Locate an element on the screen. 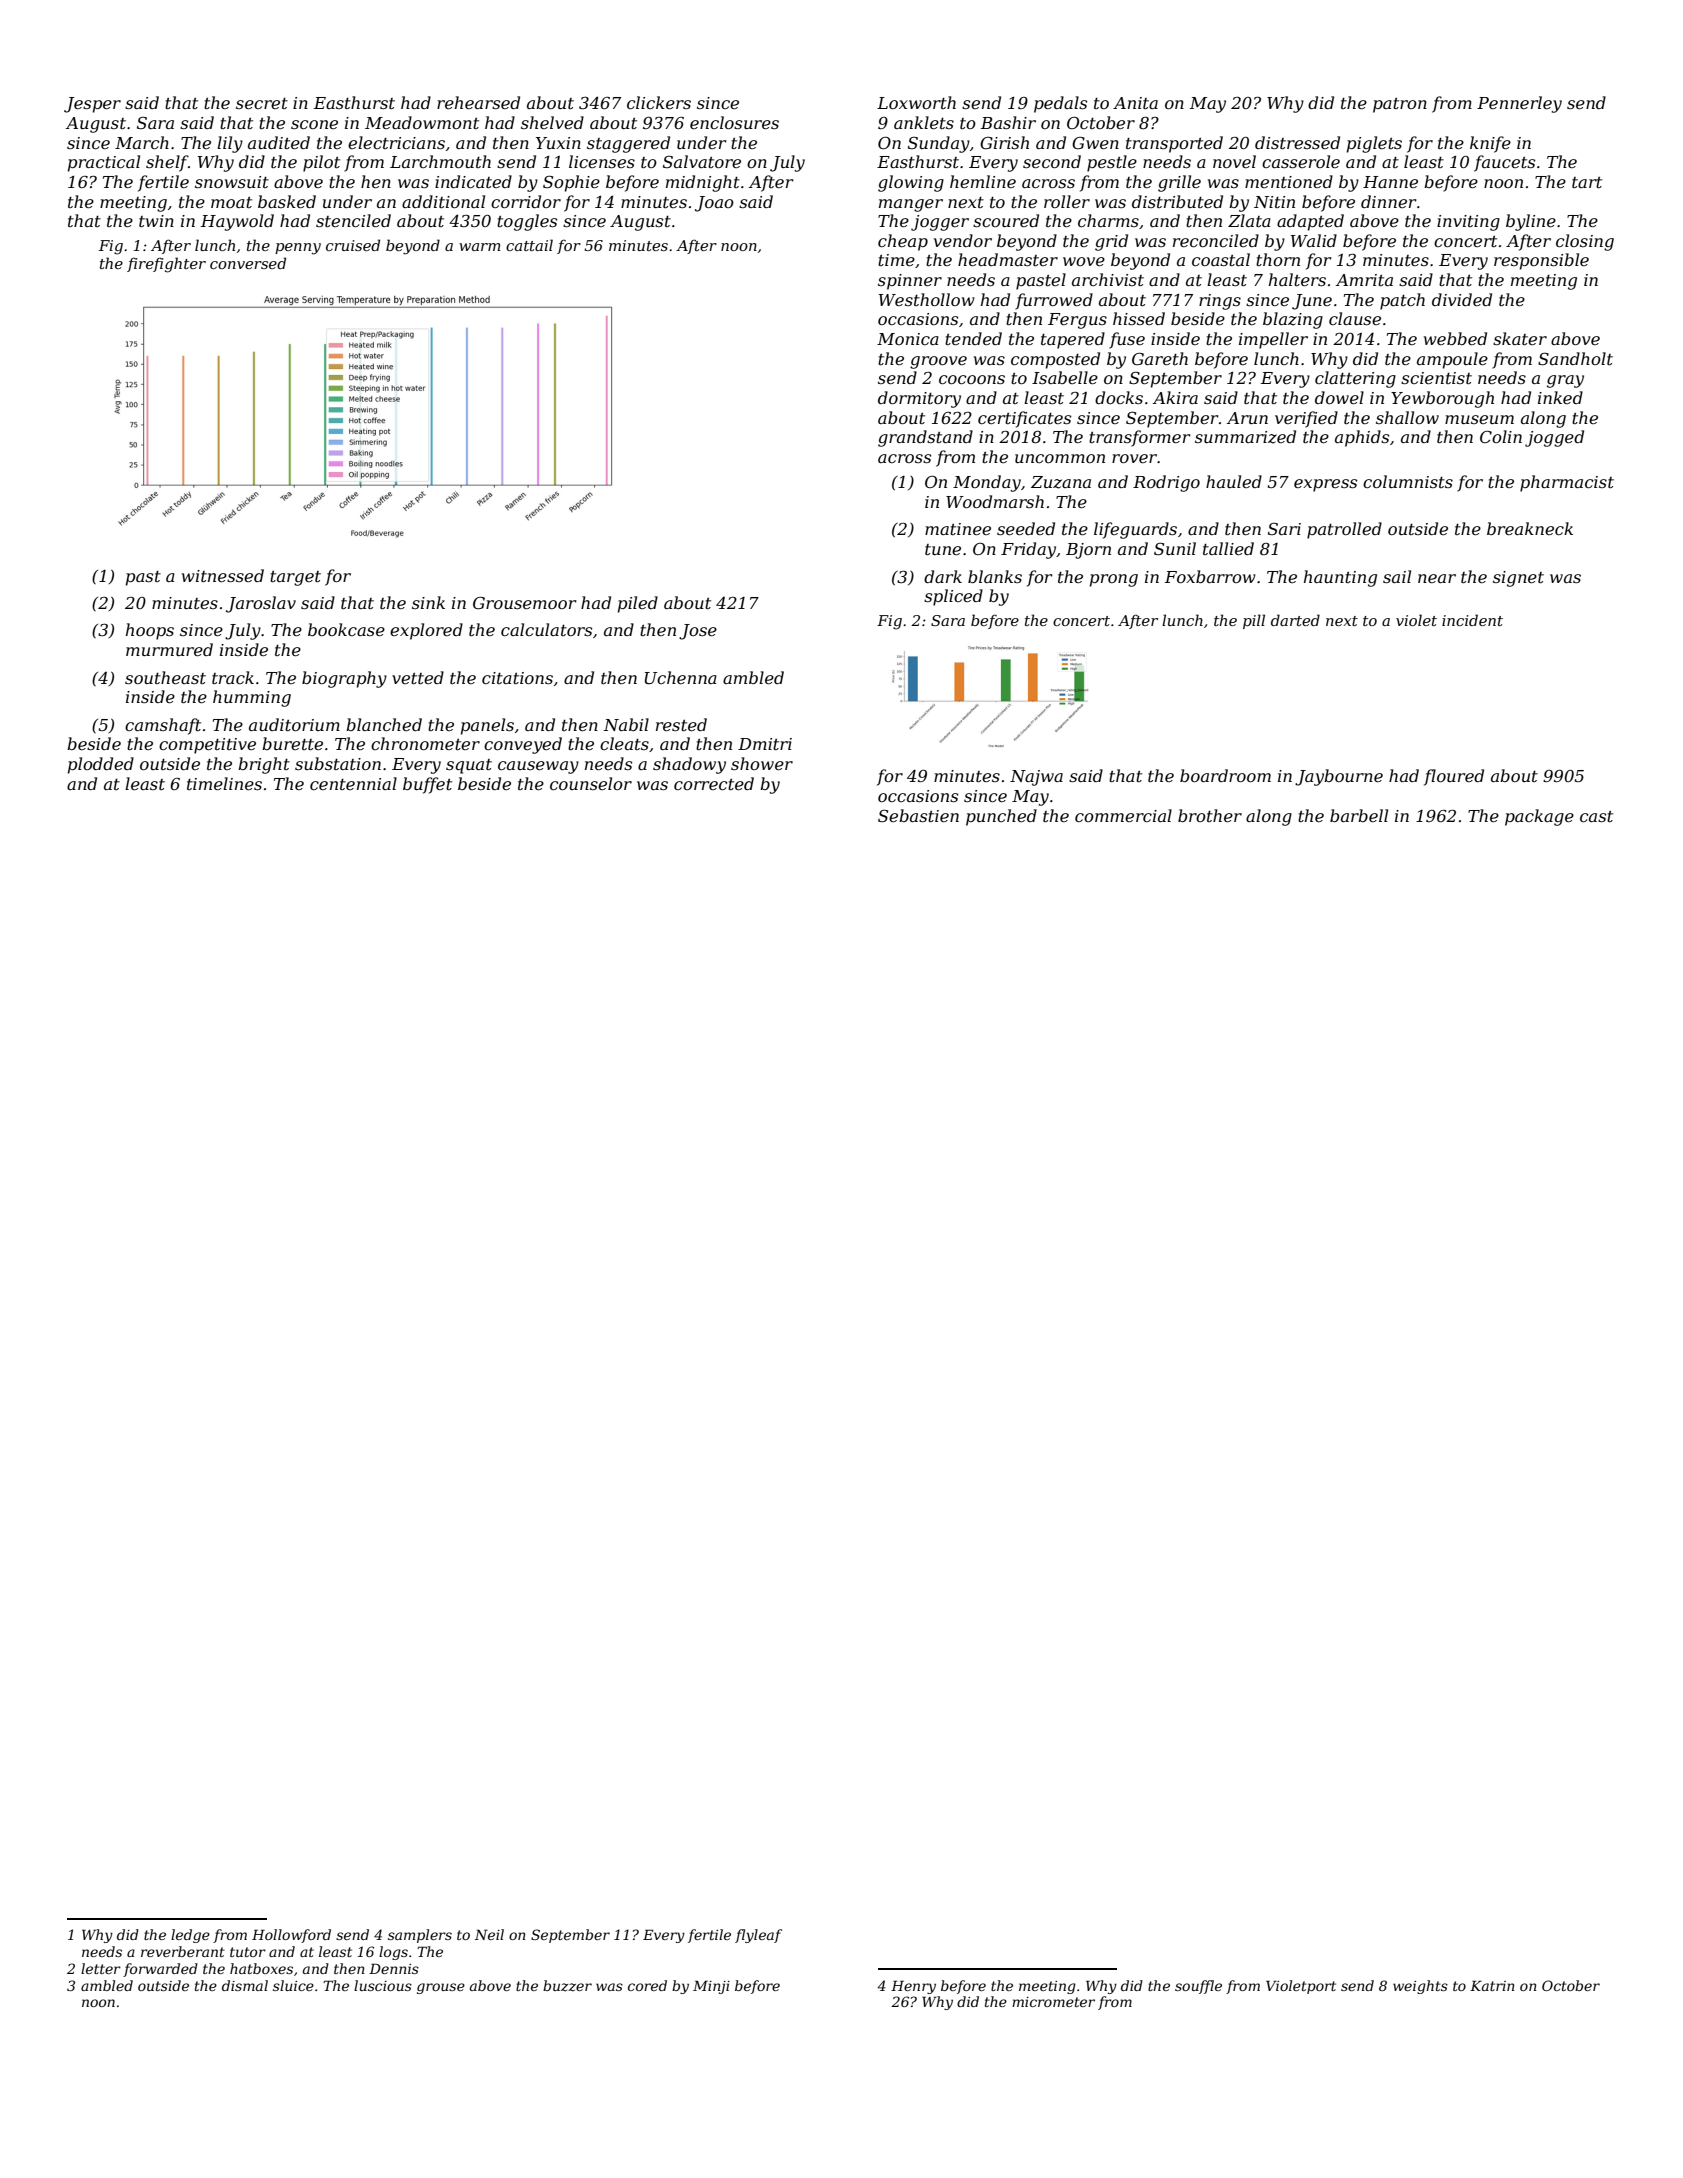 The width and height of the screenshot is (1683, 2178). buffet is located at coordinates (427, 785).
